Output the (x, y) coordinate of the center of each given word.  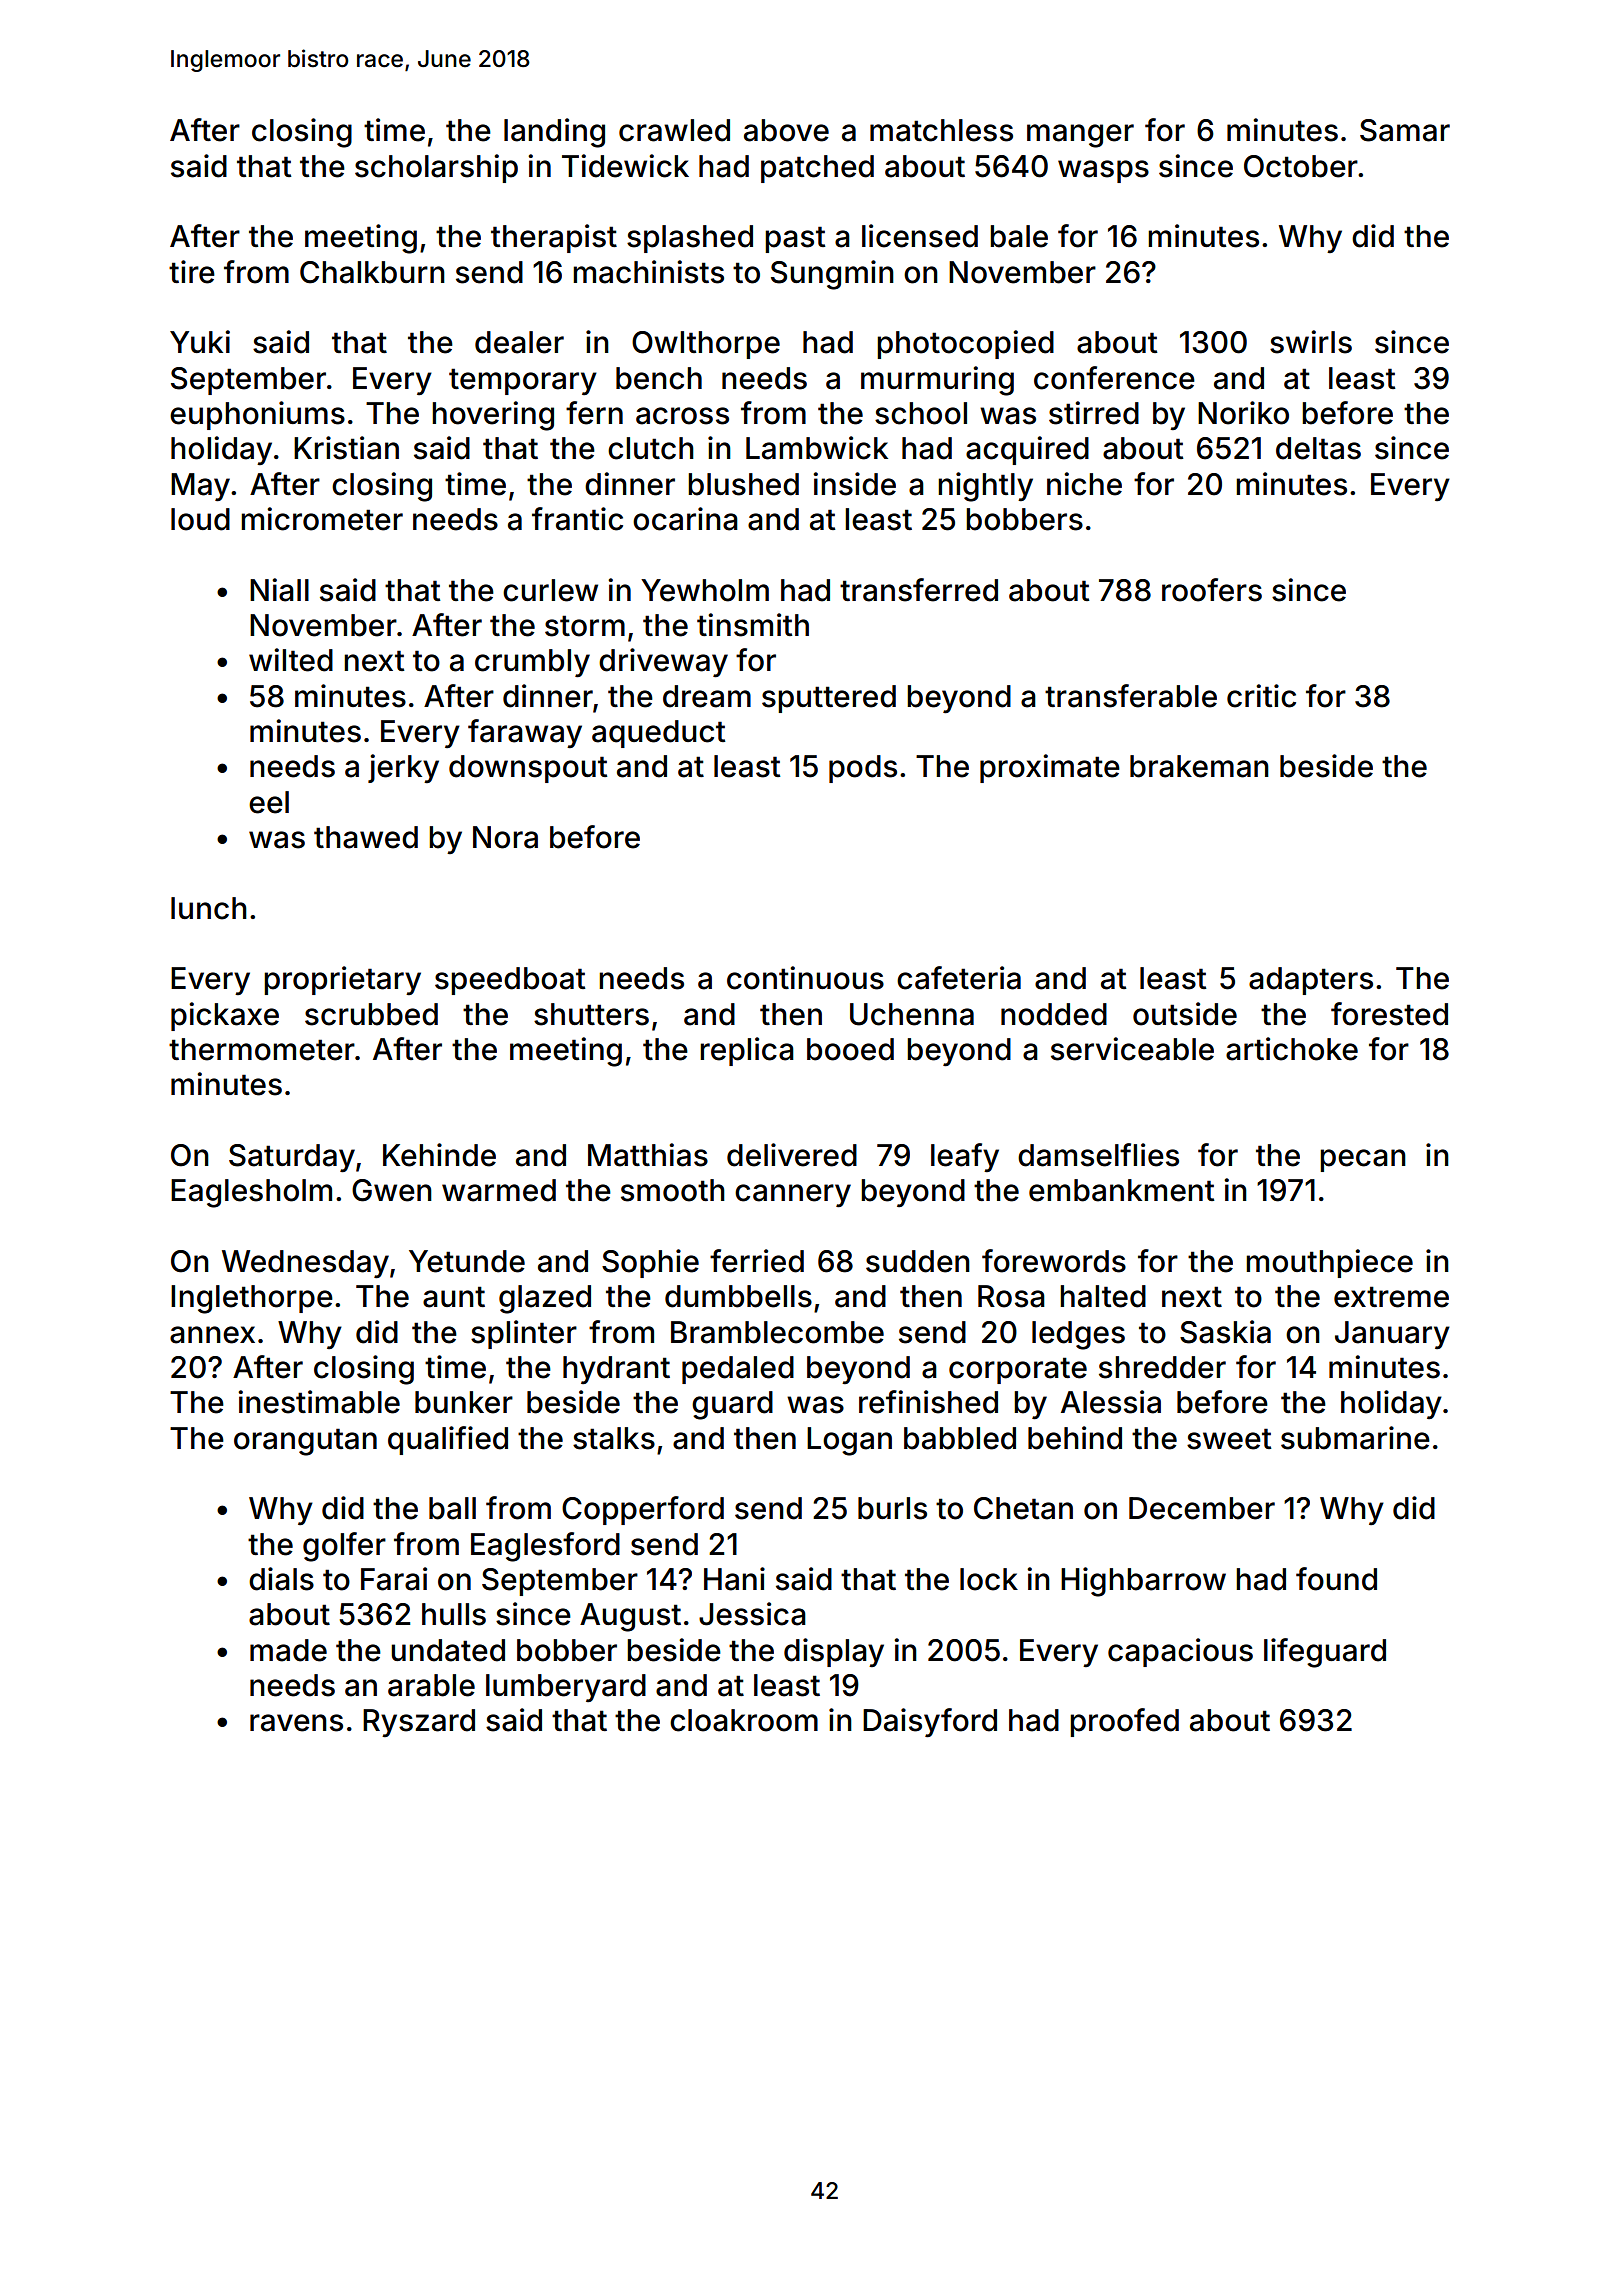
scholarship (436, 168)
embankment (1122, 1190)
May (200, 487)
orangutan (305, 1442)
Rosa (1011, 1296)
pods (863, 769)
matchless (941, 130)
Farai (394, 1579)
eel (269, 802)
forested (1389, 1014)
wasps (1103, 171)
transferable (1131, 696)
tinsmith (753, 625)
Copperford (643, 1510)
